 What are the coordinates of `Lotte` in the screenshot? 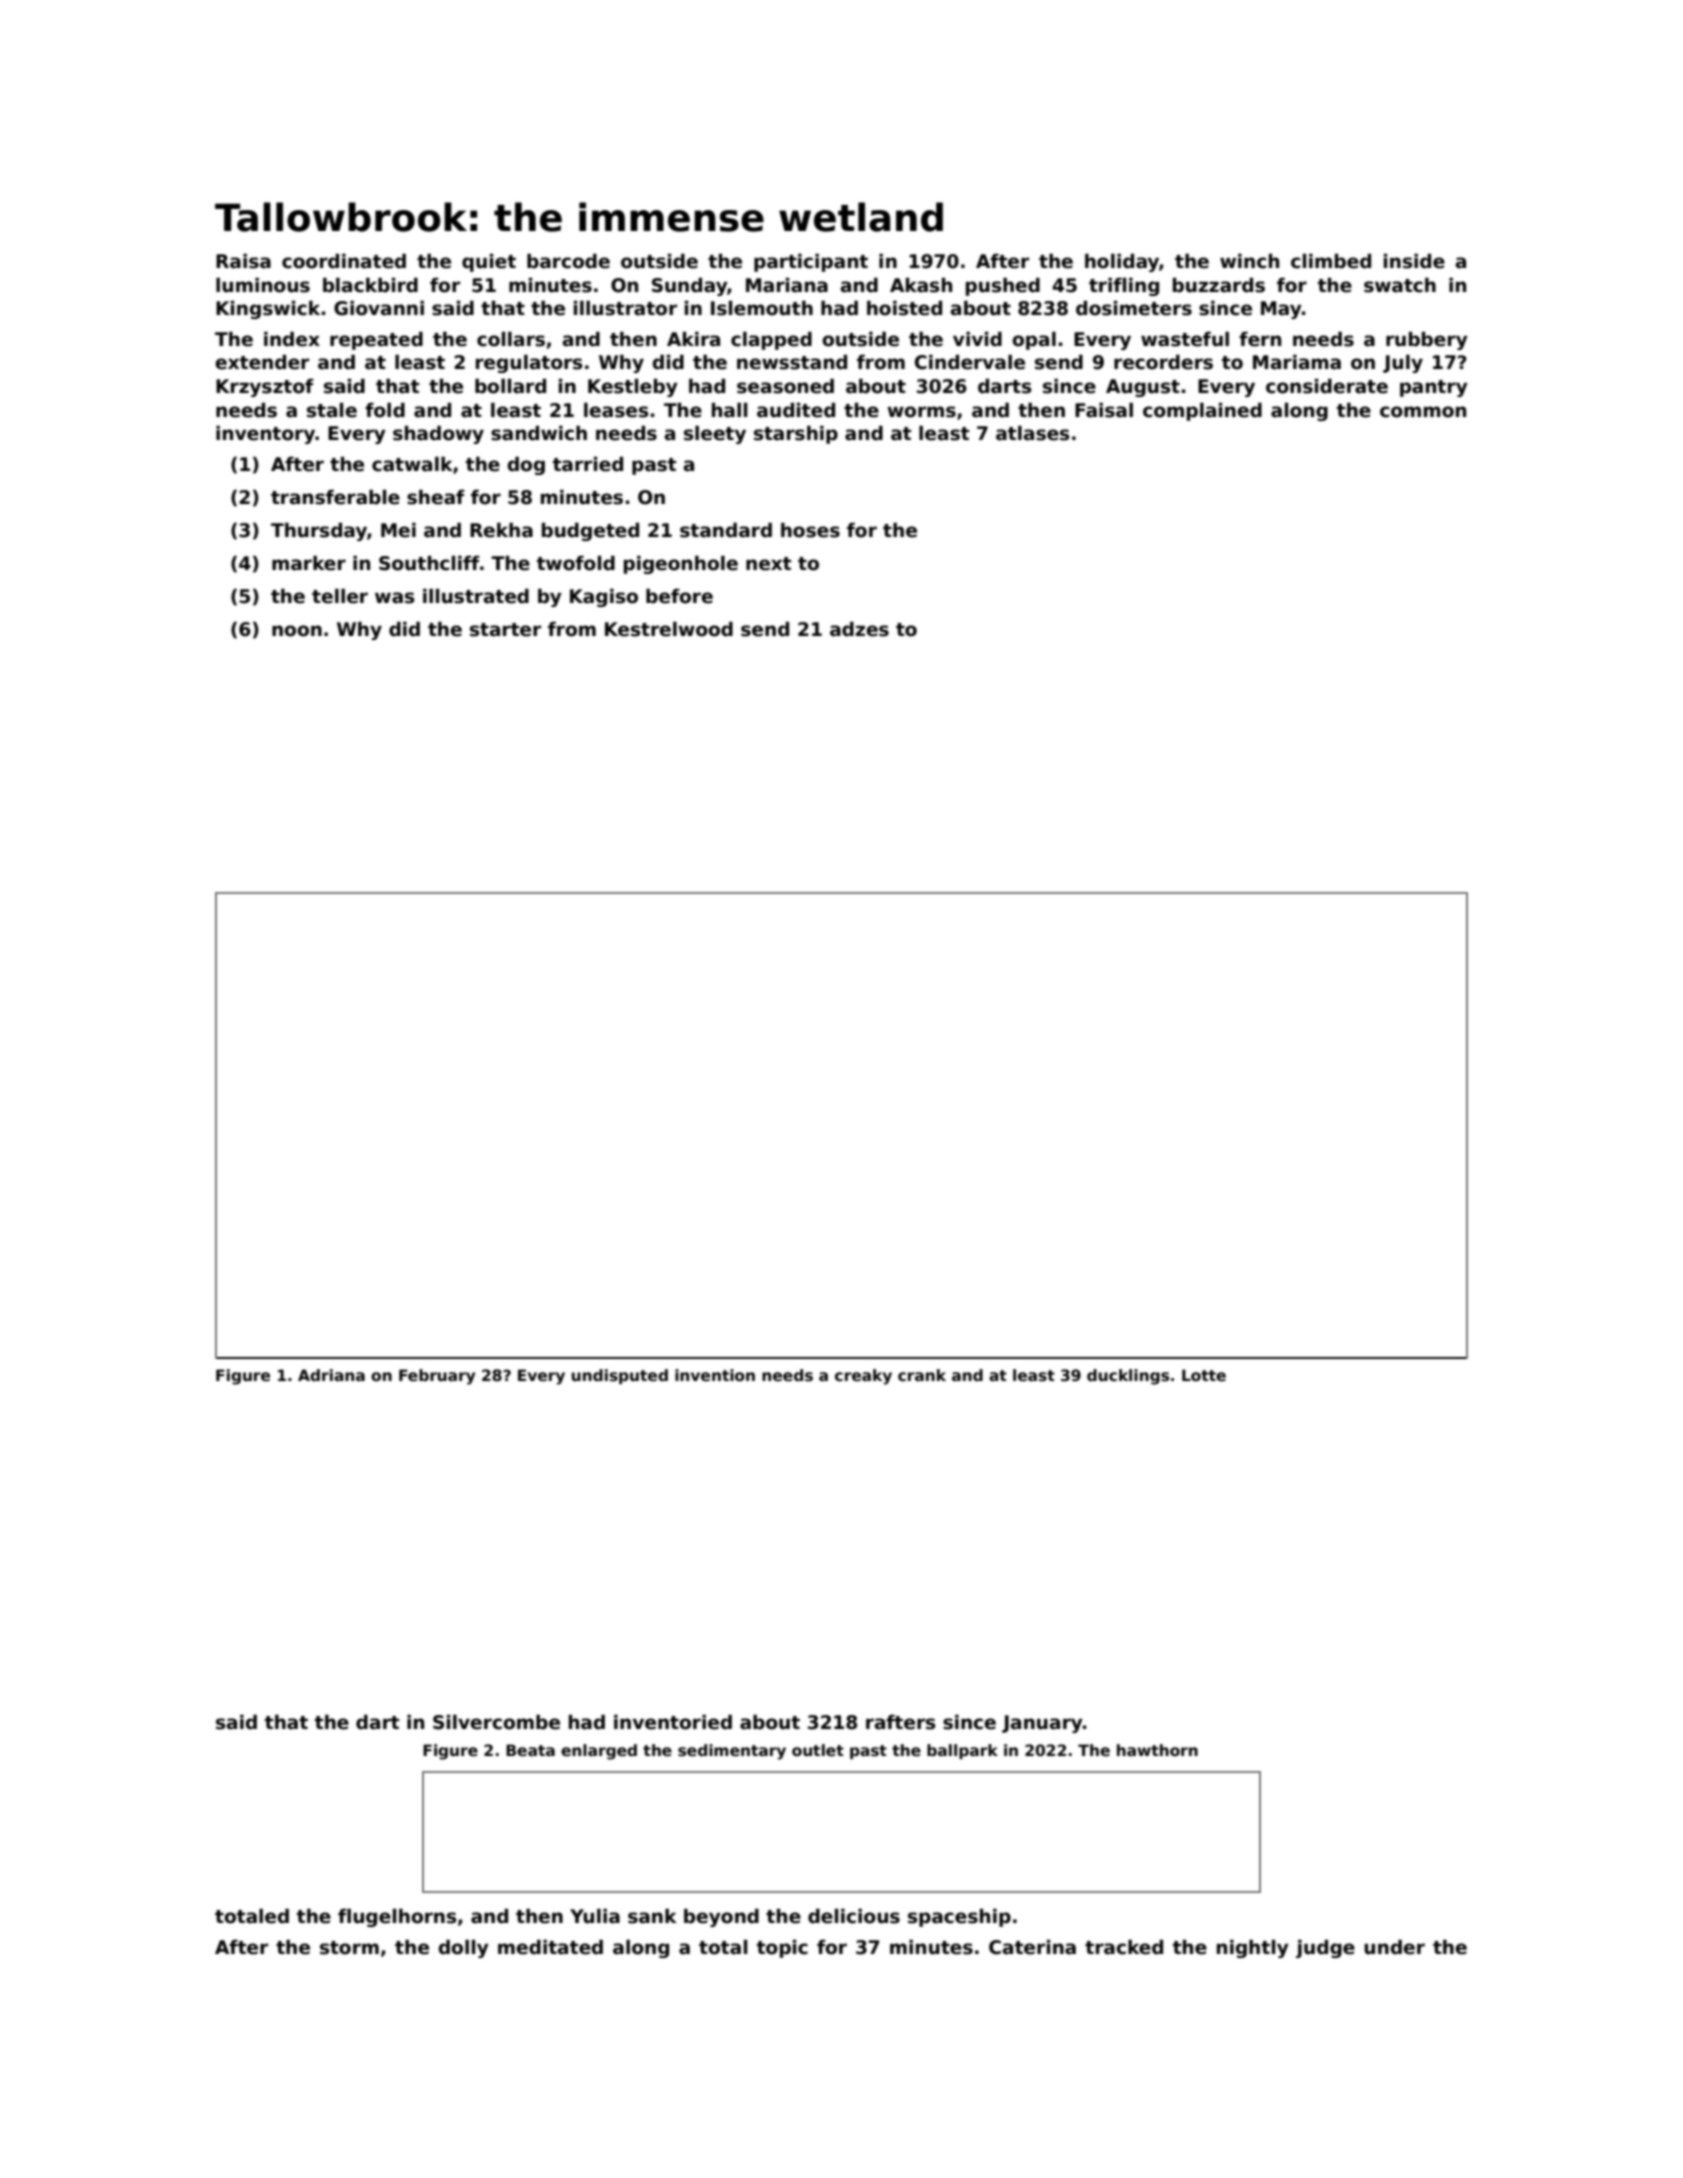 It's located at (1204, 1375).
